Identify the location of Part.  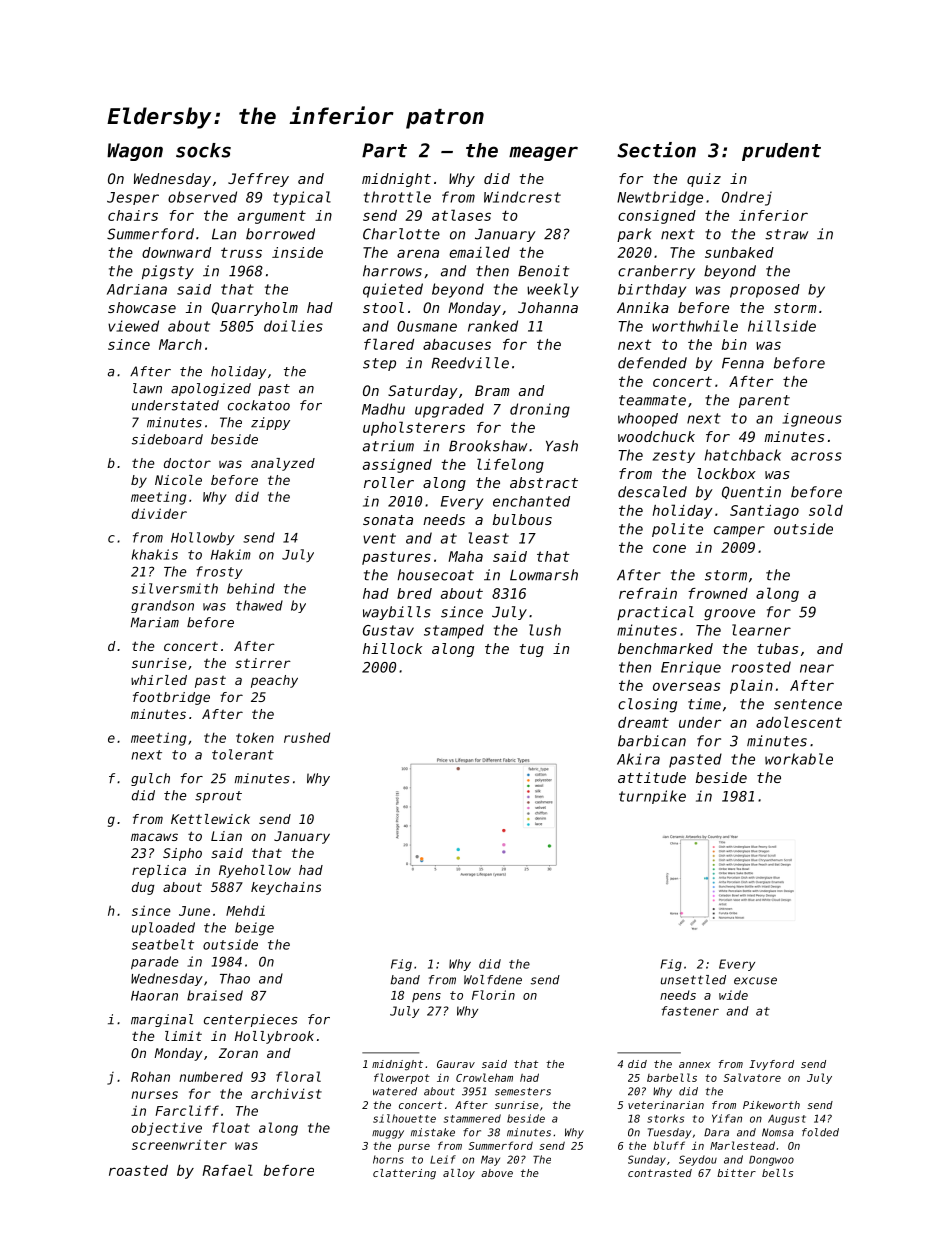
(384, 150).
